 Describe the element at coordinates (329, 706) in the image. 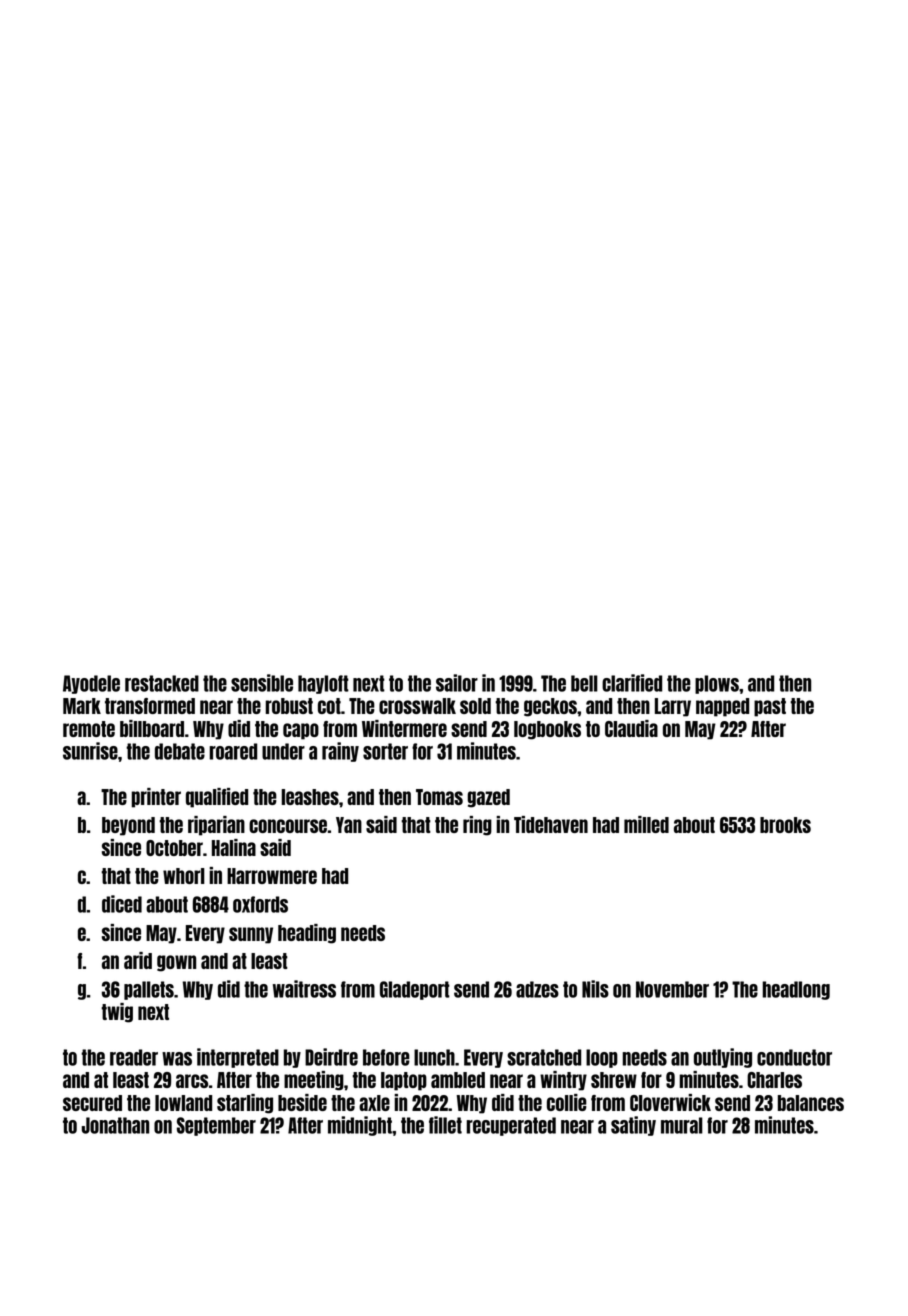

I see `cot` at that location.
